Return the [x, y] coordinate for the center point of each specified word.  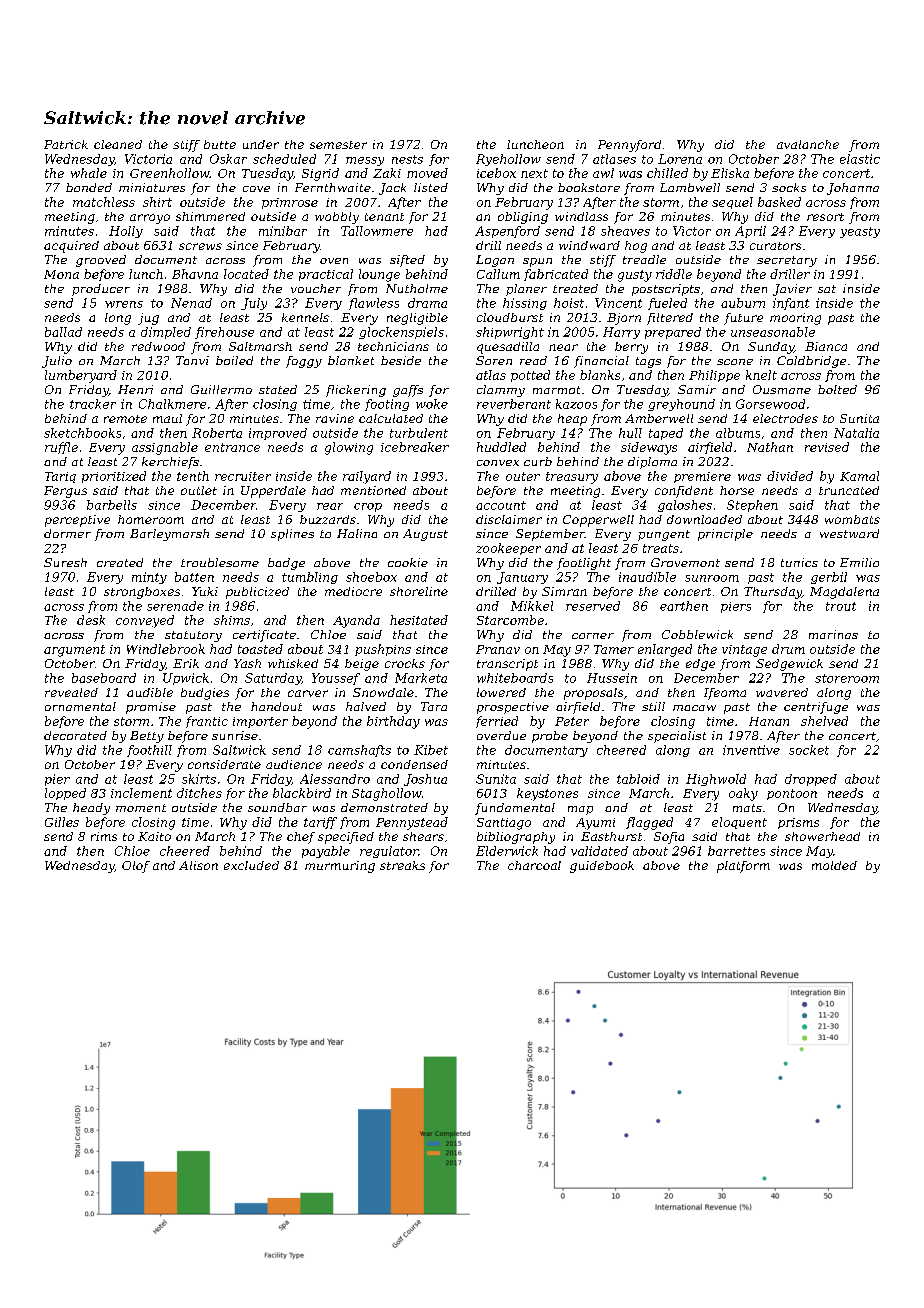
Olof [136, 867]
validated [599, 851]
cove [256, 189]
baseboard [104, 678]
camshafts [359, 751]
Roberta [217, 433]
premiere [702, 477]
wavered [782, 692]
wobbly [337, 218]
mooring [795, 319]
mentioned [373, 490]
